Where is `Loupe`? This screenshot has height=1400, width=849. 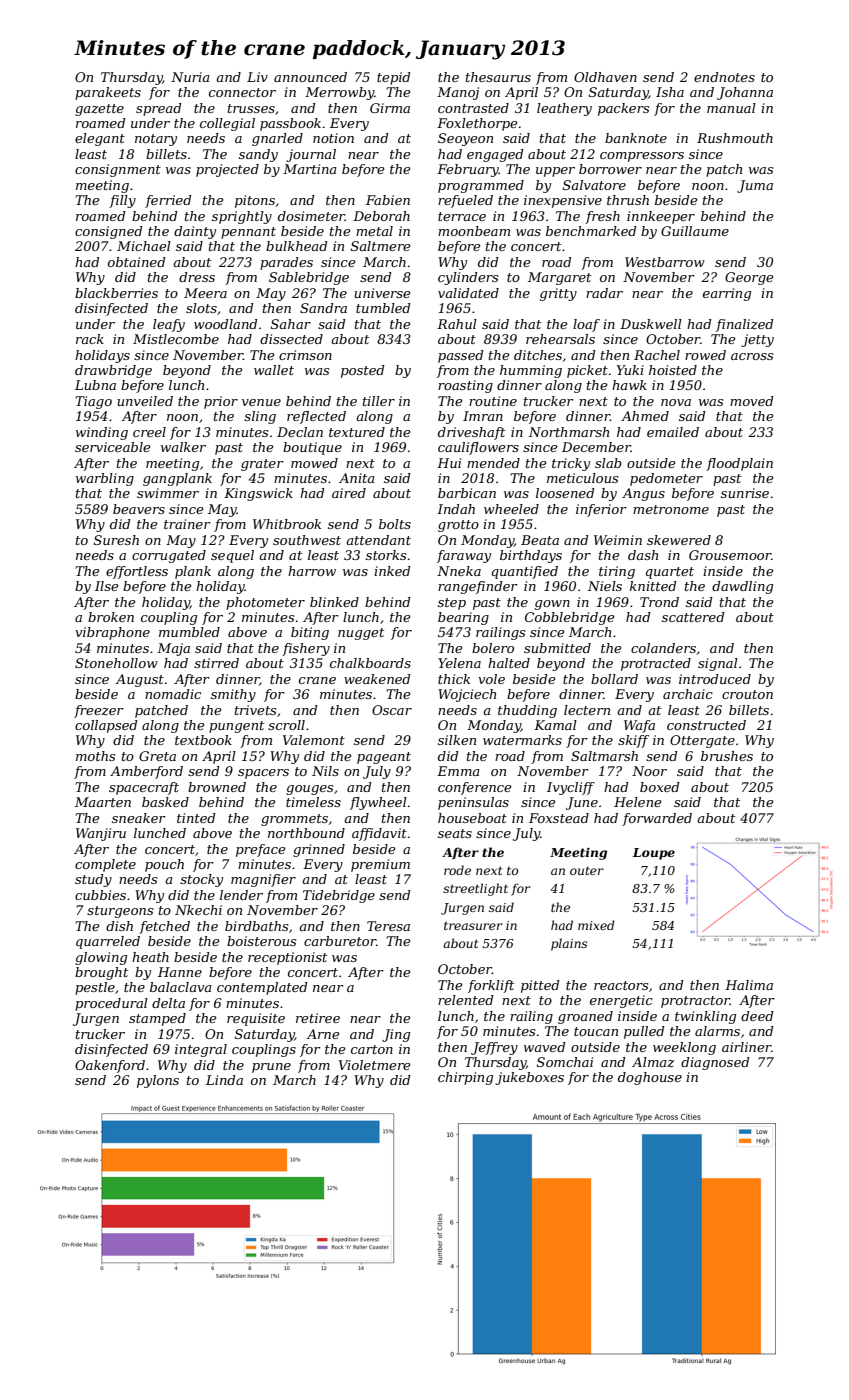 Loupe is located at coordinates (654, 854).
